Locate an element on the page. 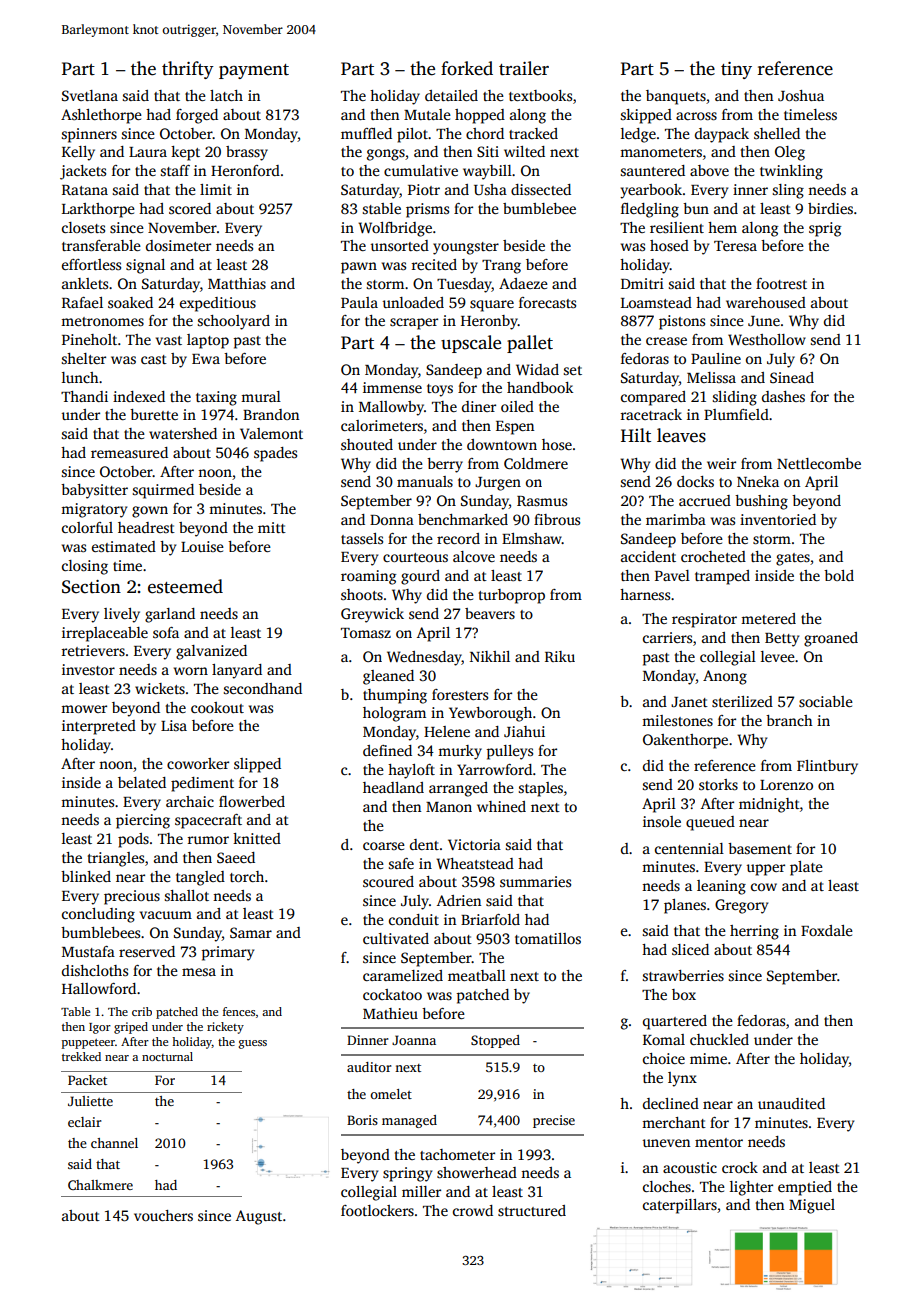 The height and width of the image is (1308, 924). concluding is located at coordinates (98, 915).
